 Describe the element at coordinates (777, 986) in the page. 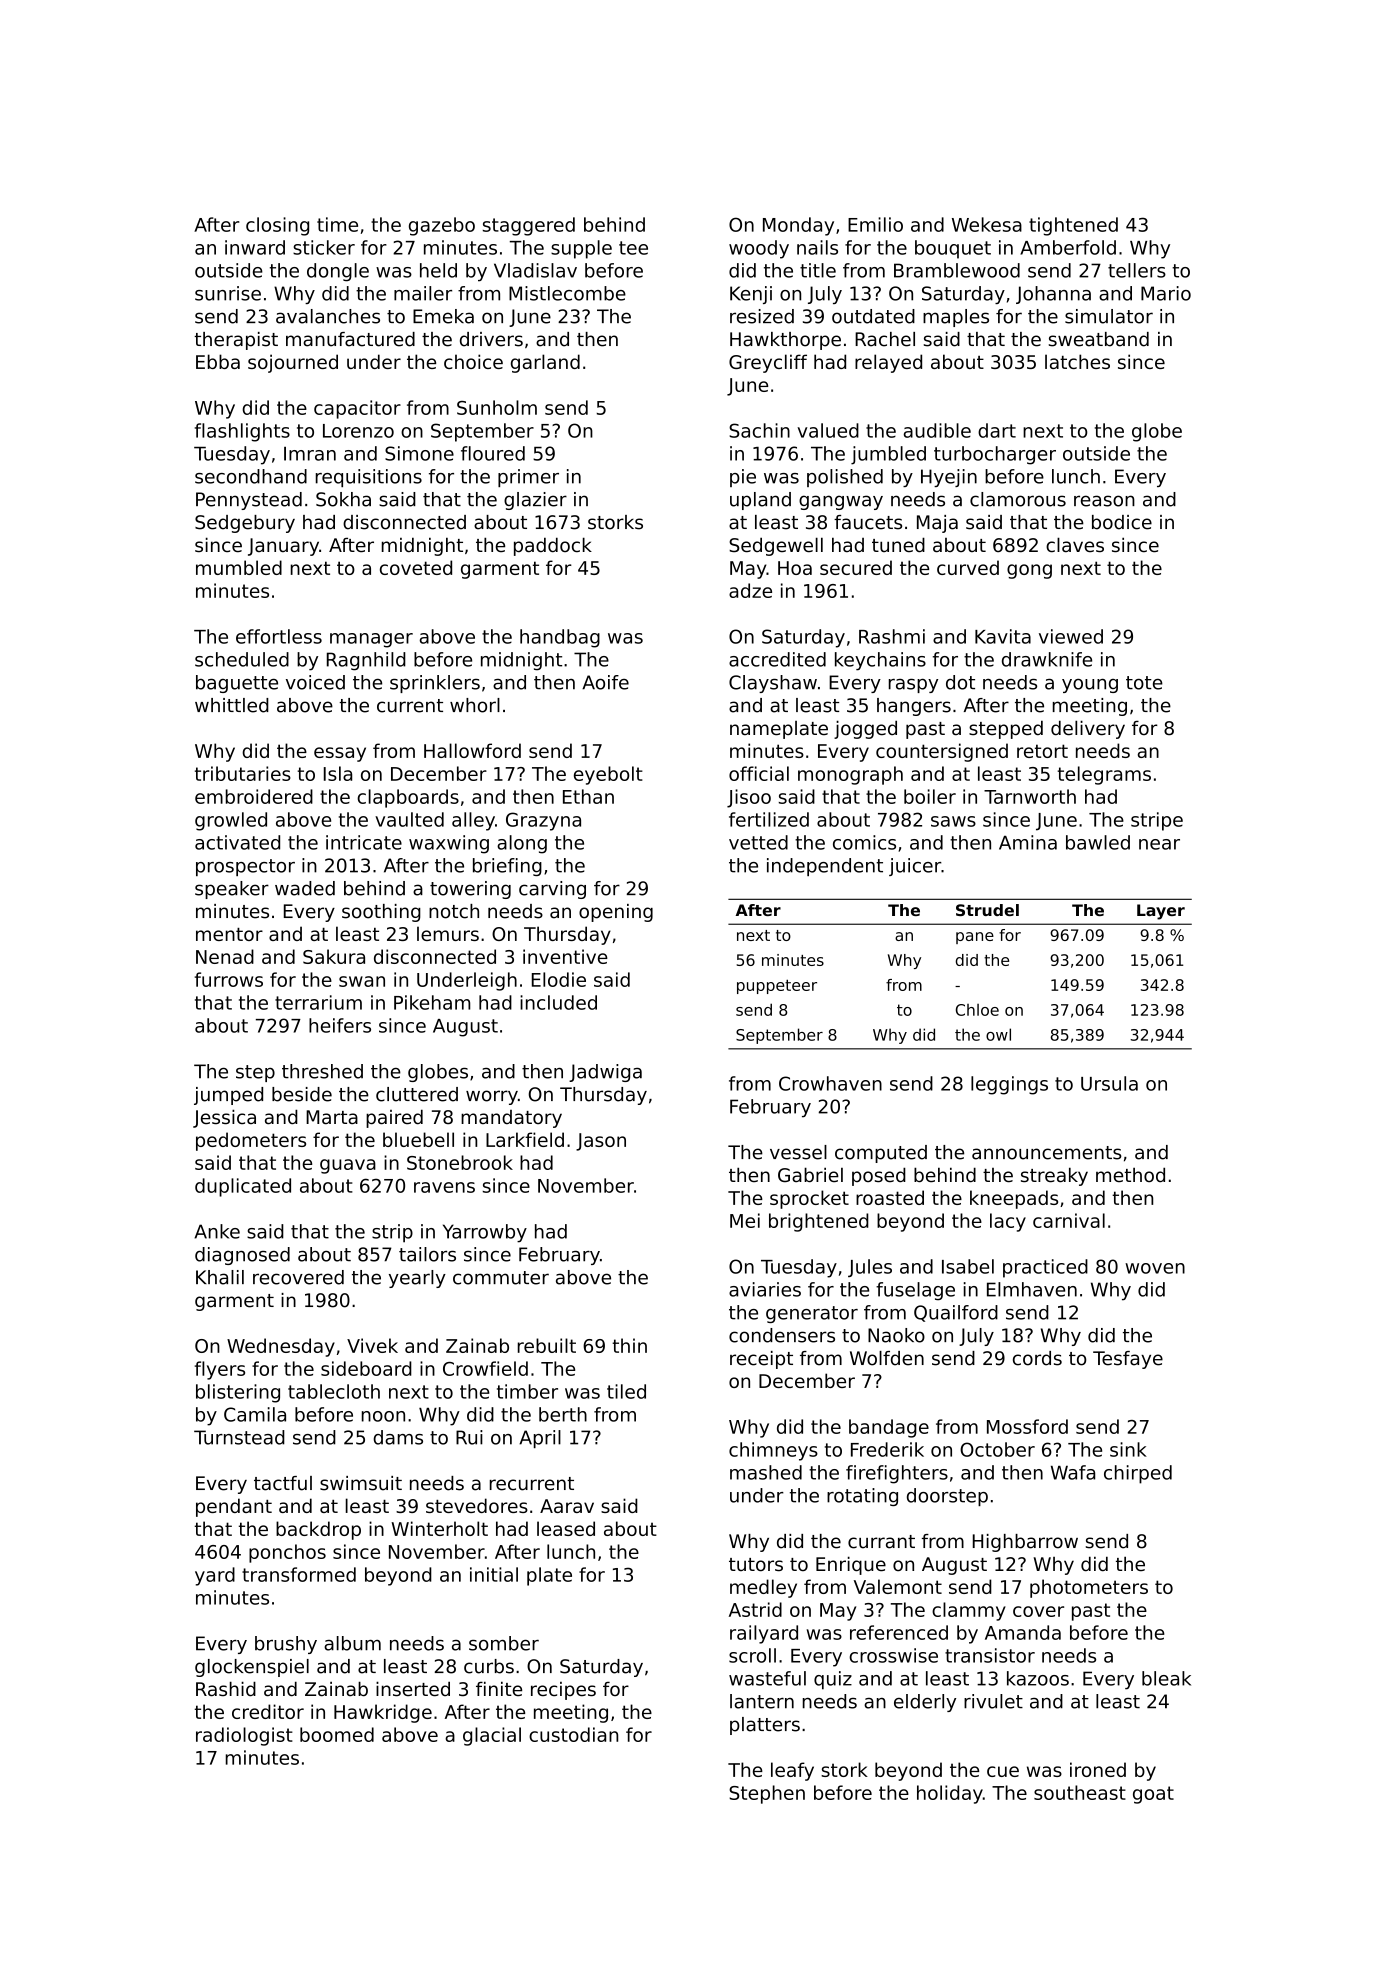

I see `puppeteer` at that location.
